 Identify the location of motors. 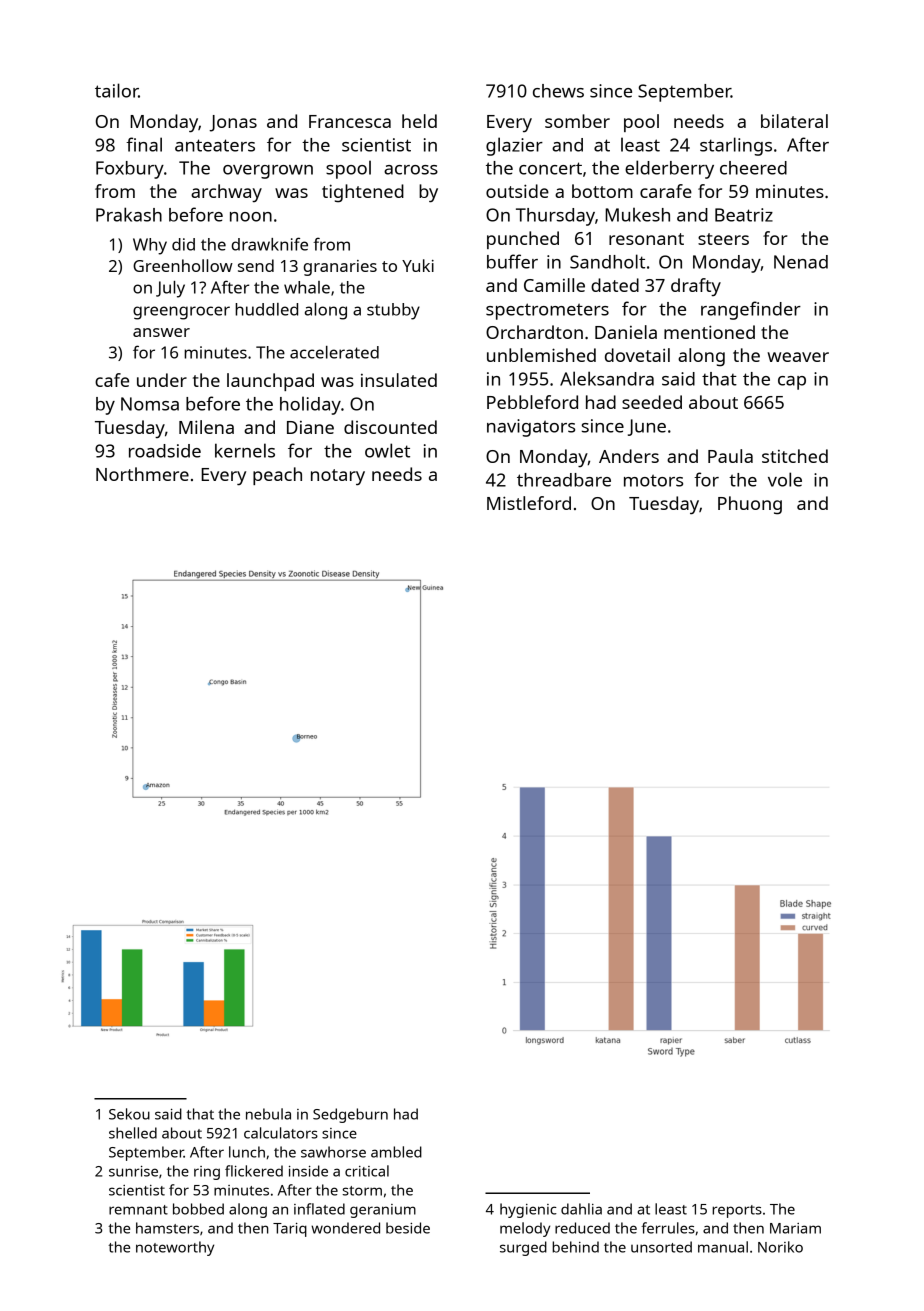
(653, 481).
